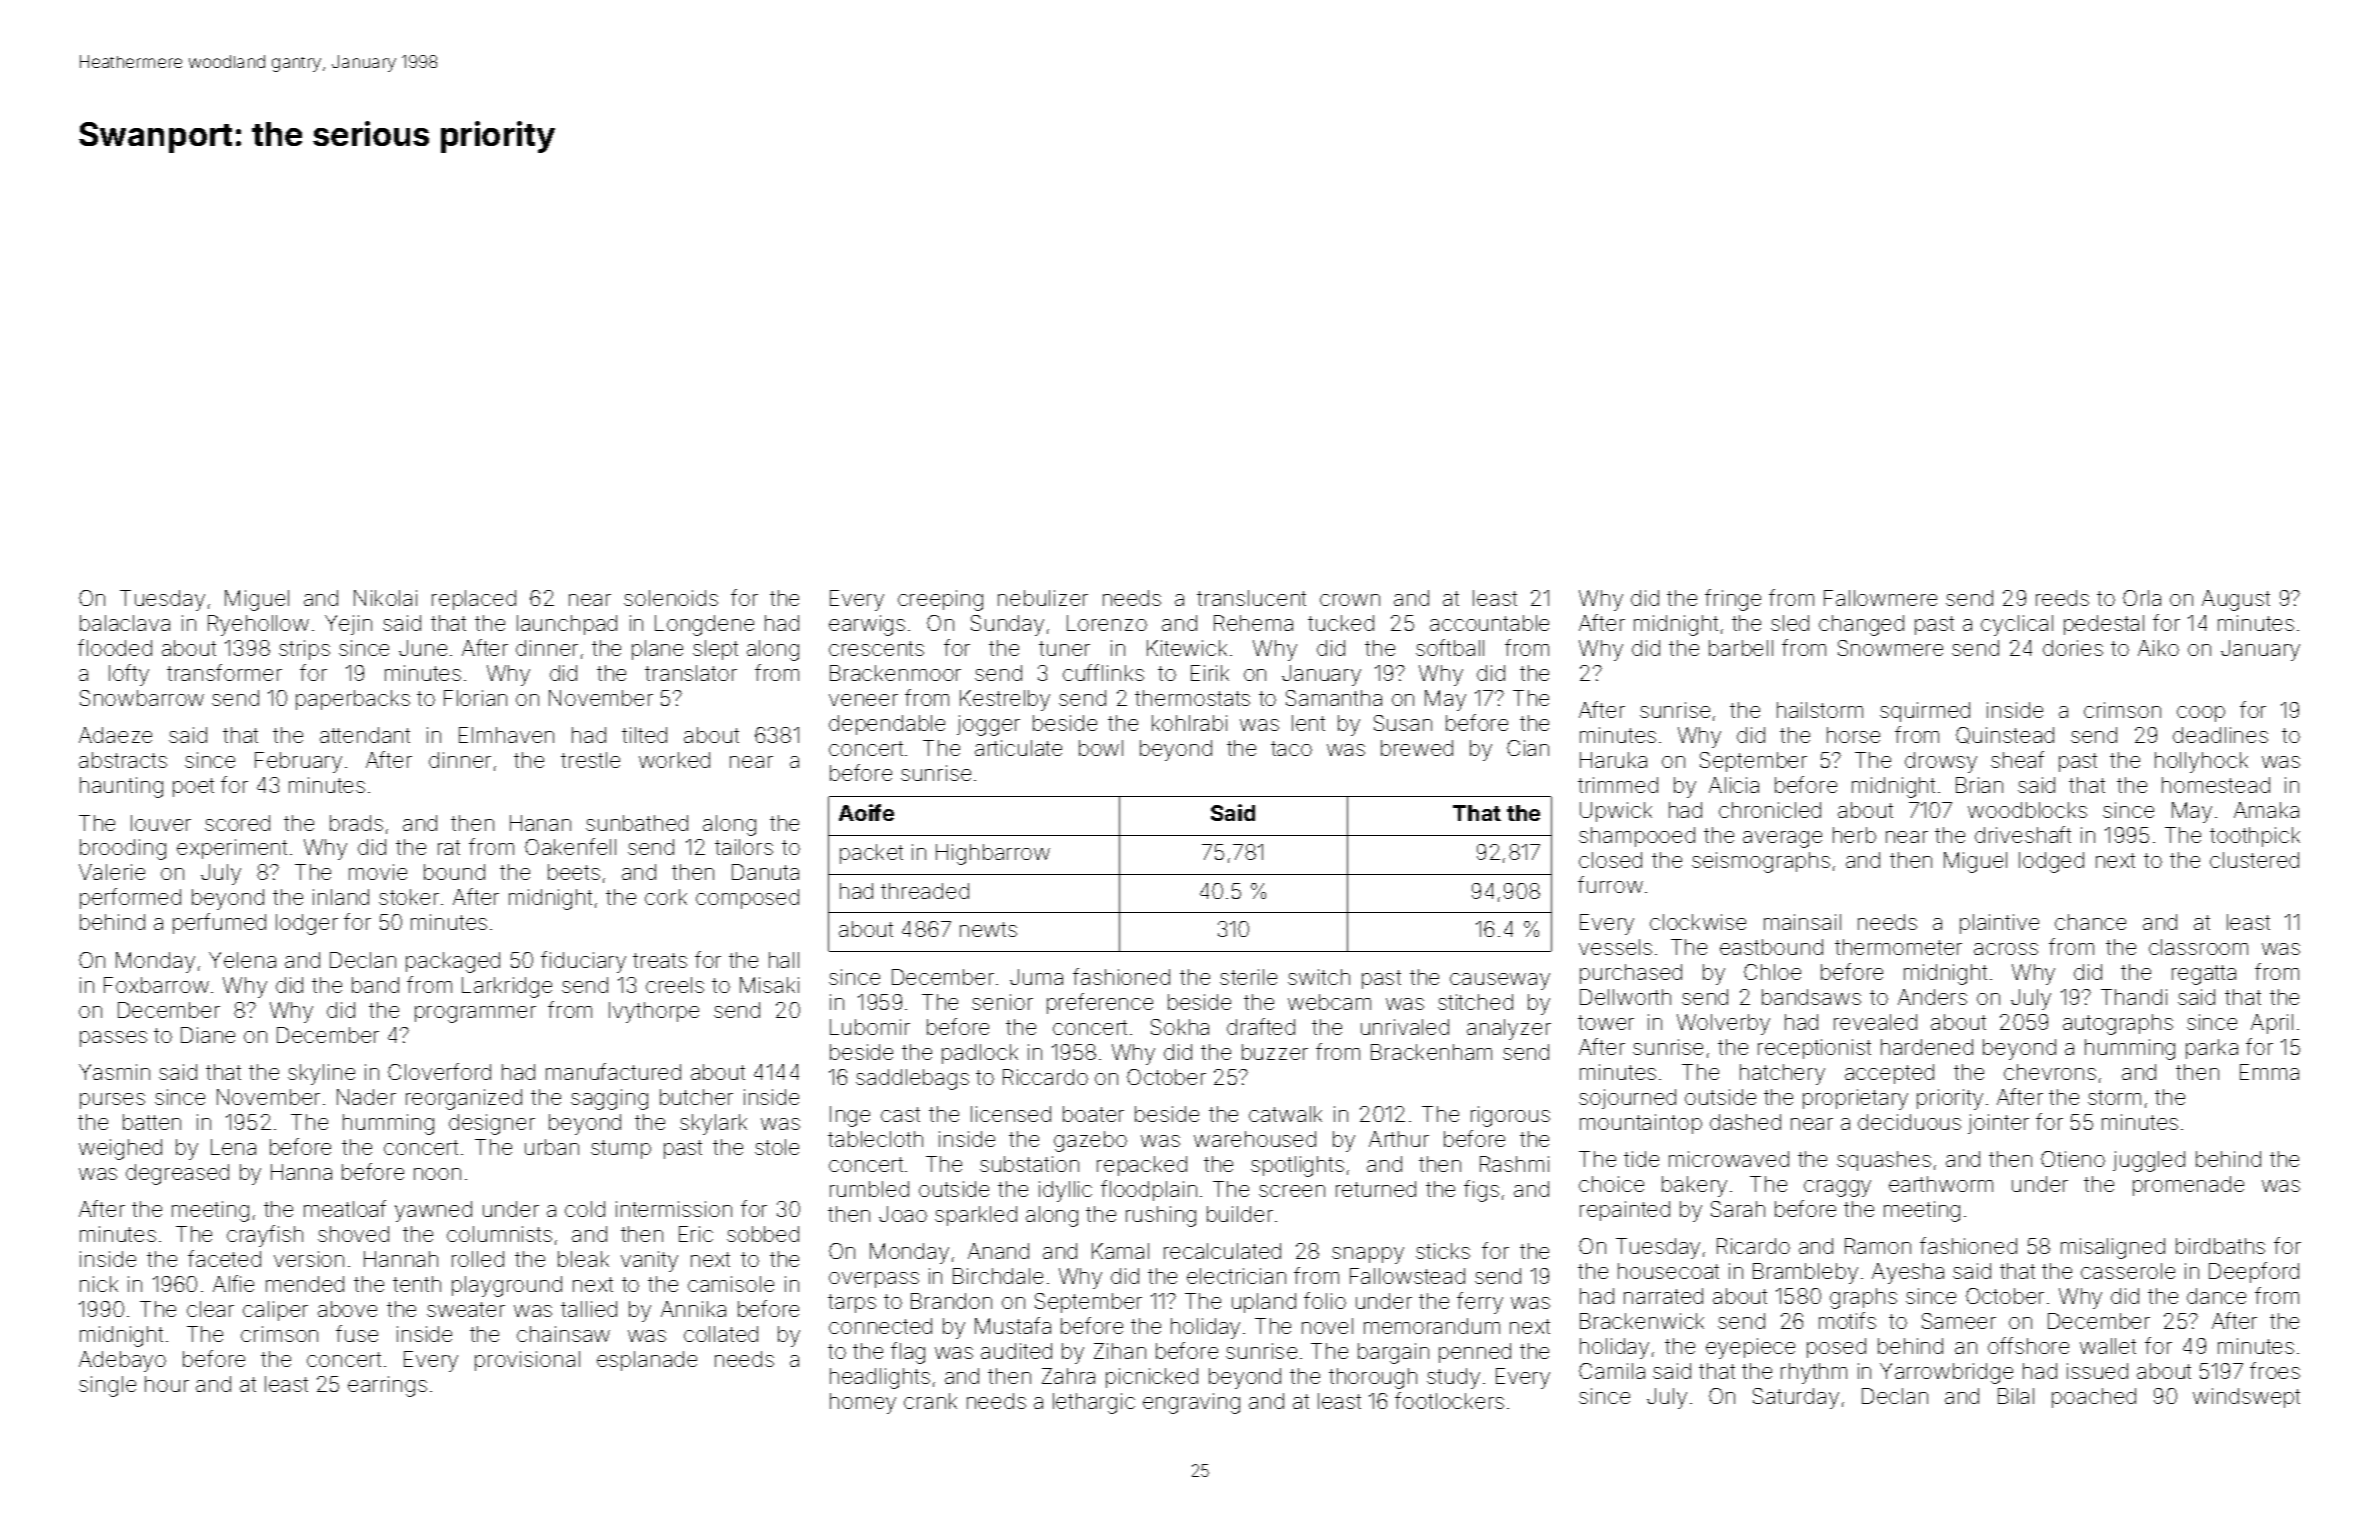  I want to click on builder, so click(1240, 1214).
